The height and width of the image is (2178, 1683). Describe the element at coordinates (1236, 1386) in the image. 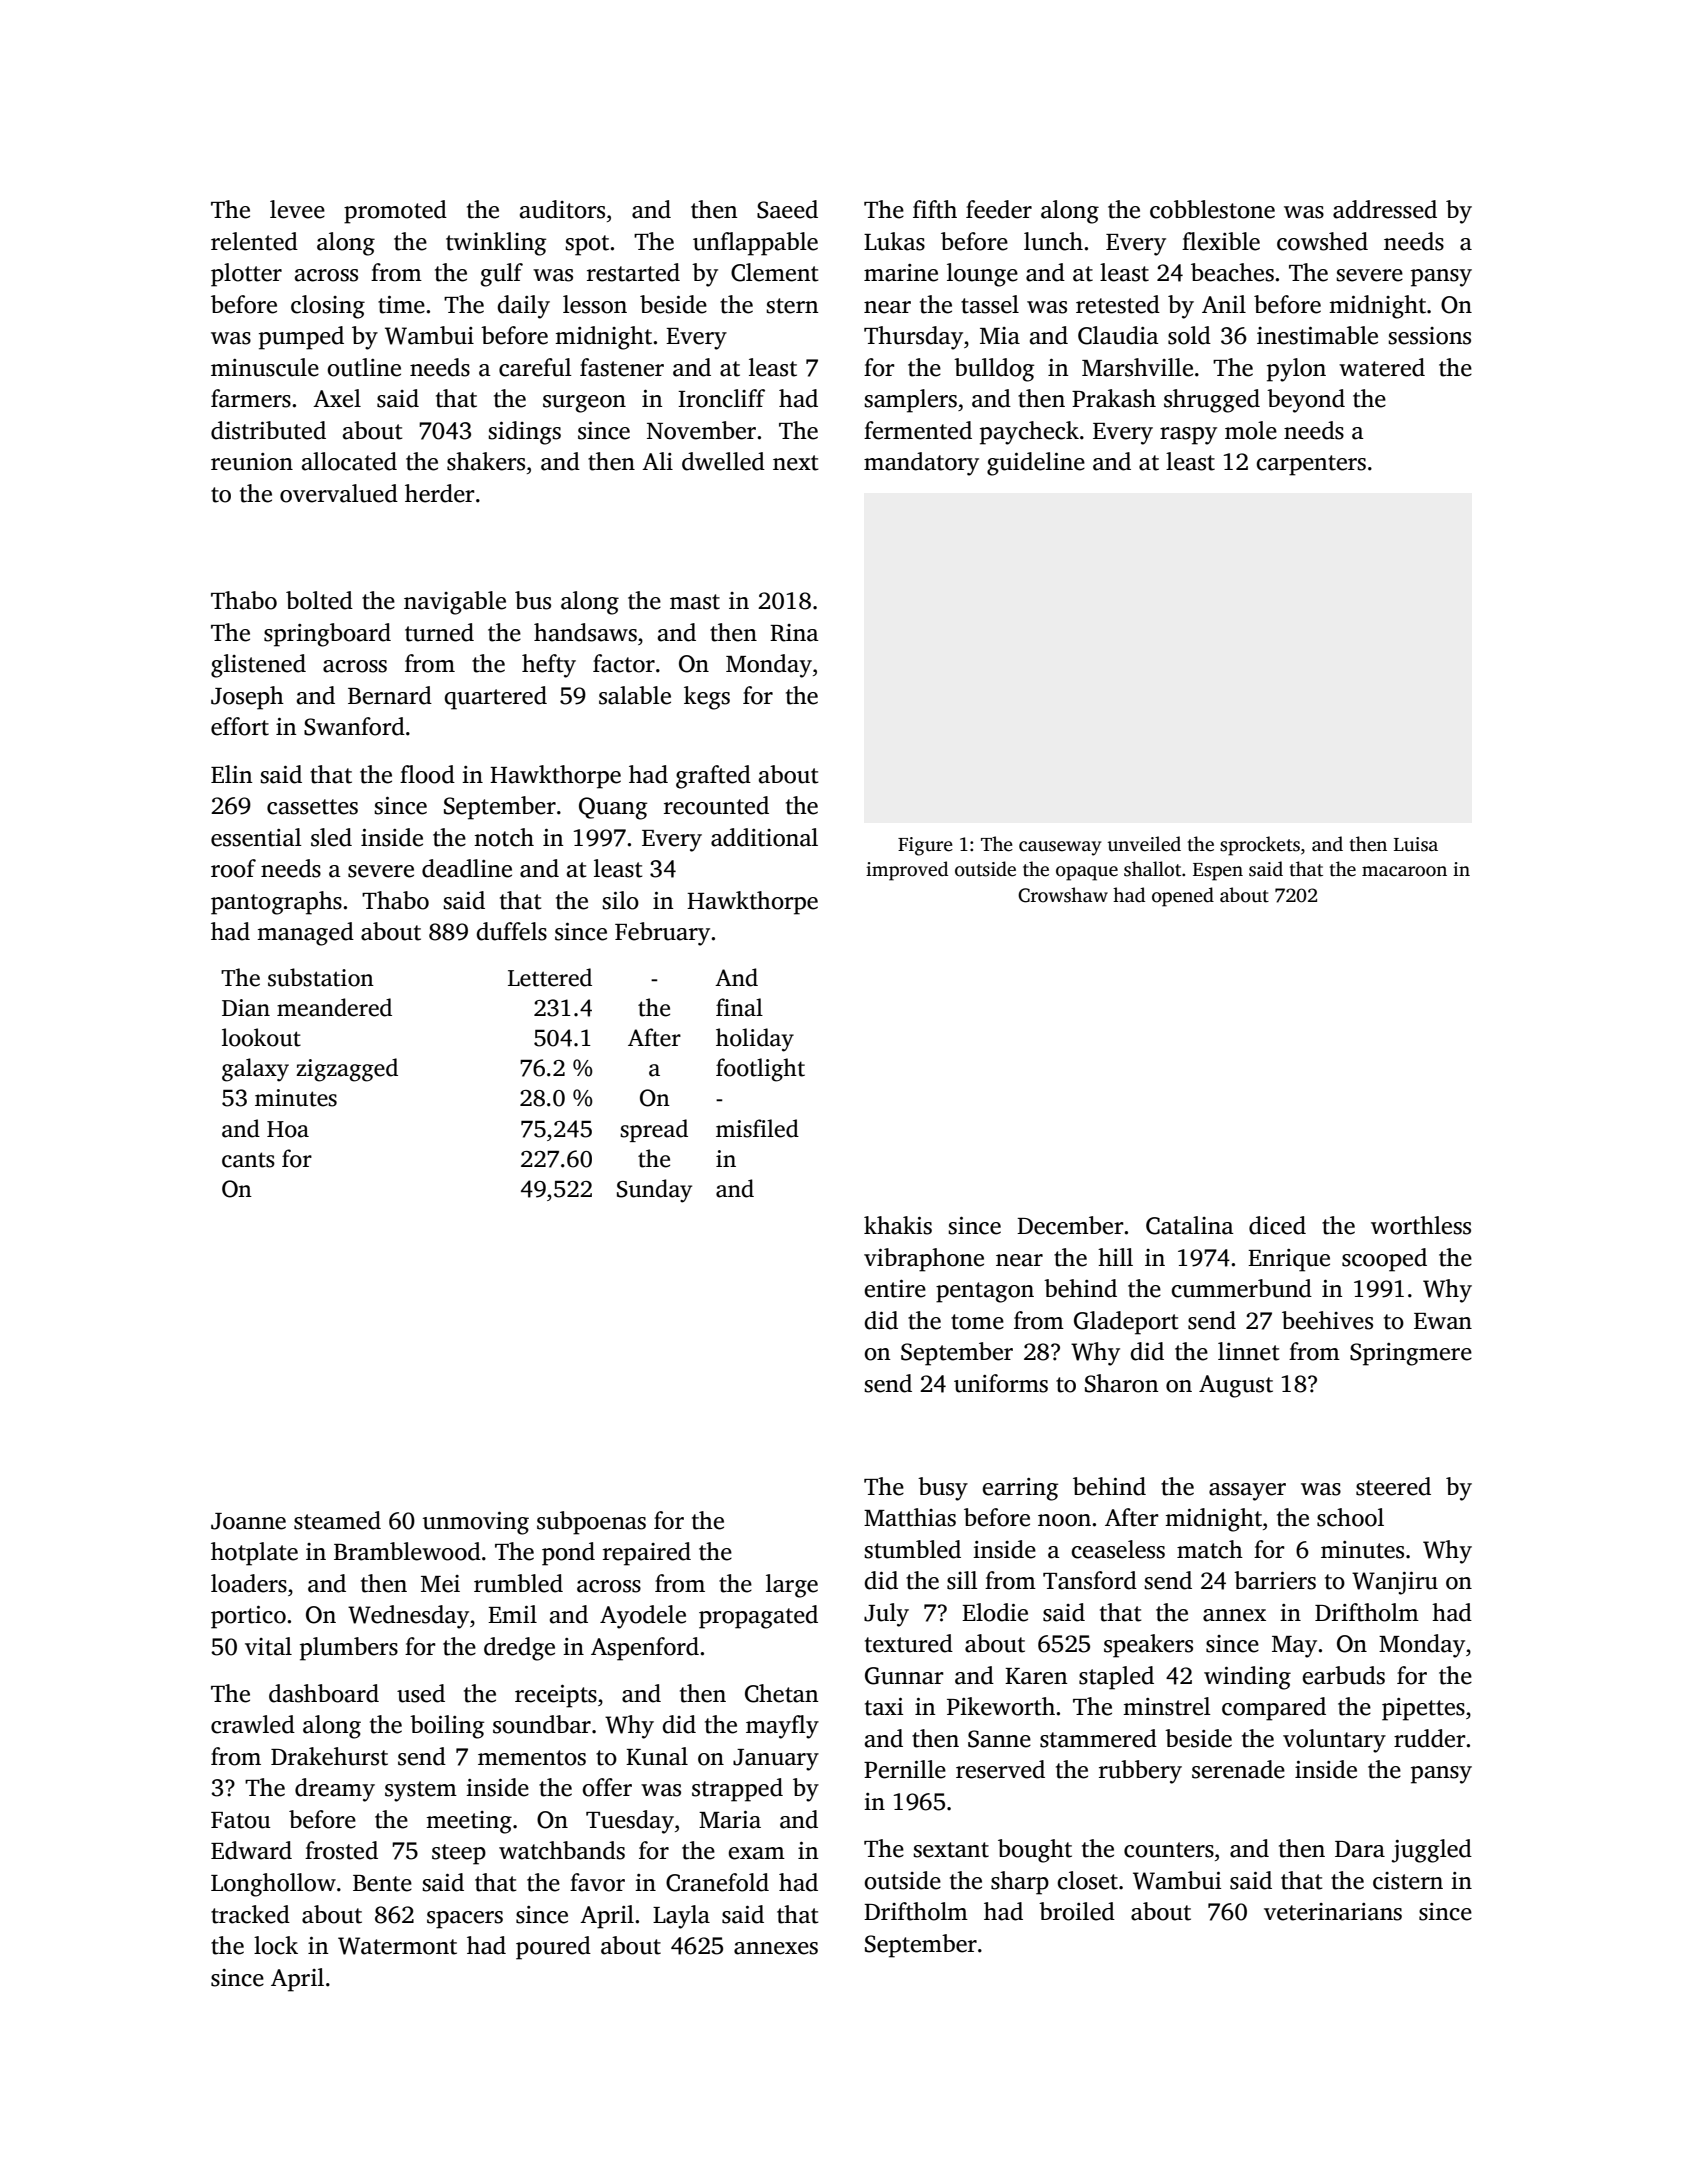

I see `August` at that location.
